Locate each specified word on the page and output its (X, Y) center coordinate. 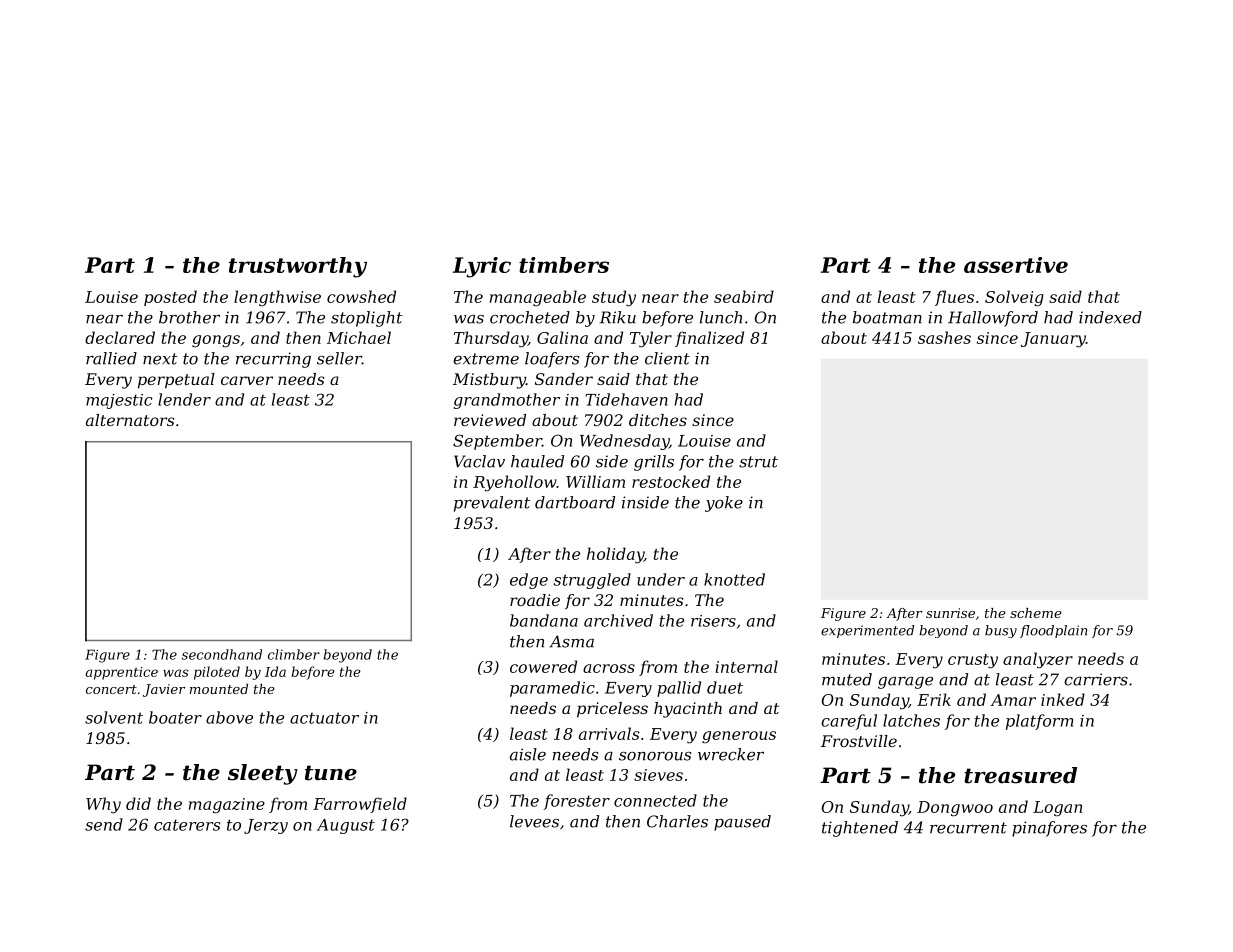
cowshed (361, 296)
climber (294, 654)
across (609, 668)
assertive (1016, 265)
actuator (324, 718)
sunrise (950, 613)
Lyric (481, 267)
